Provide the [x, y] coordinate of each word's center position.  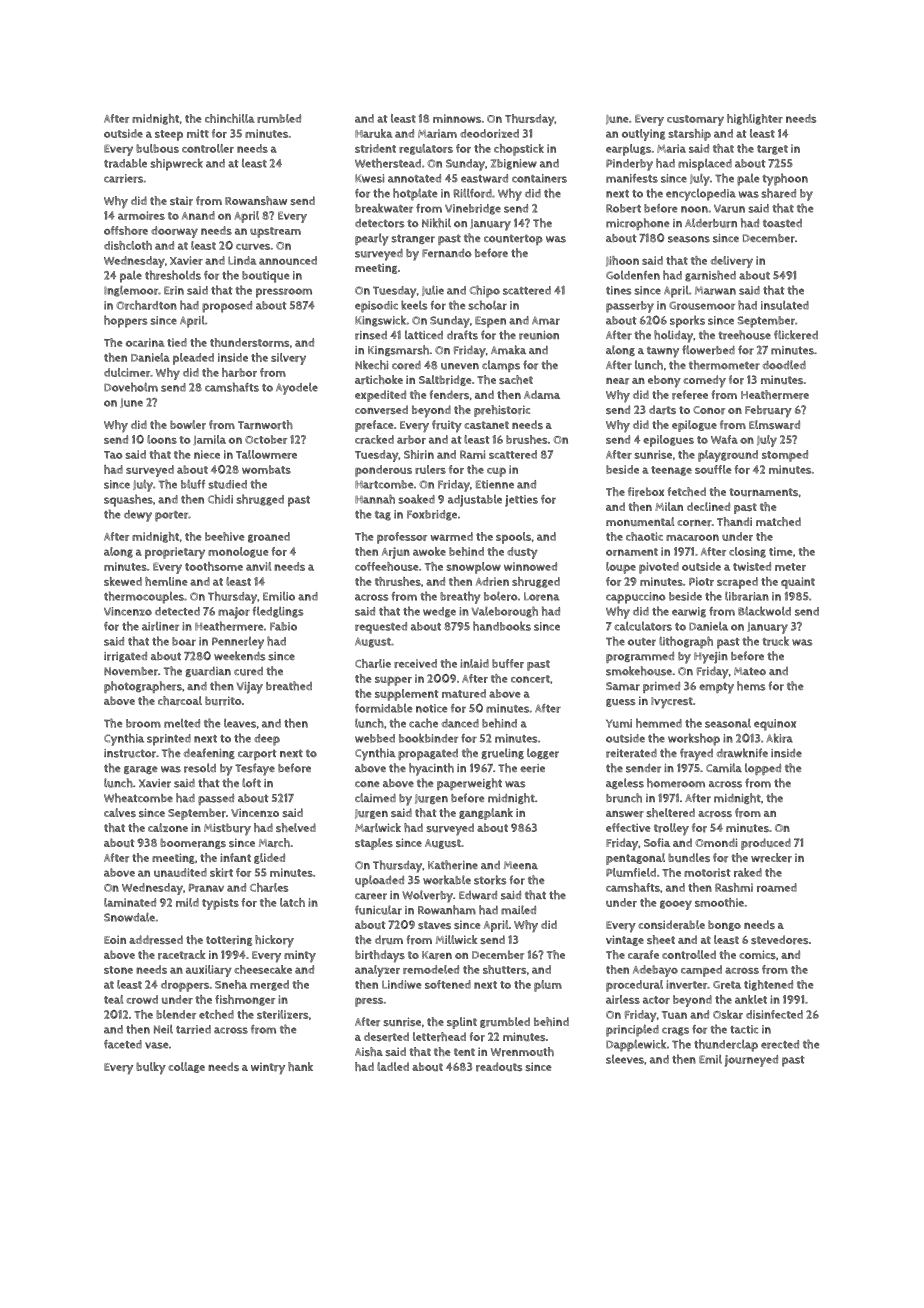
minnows [457, 118]
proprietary [175, 553]
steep [169, 135]
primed [661, 687]
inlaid [474, 663]
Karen [437, 955]
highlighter [755, 119]
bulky [151, 1068]
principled [632, 1030]
